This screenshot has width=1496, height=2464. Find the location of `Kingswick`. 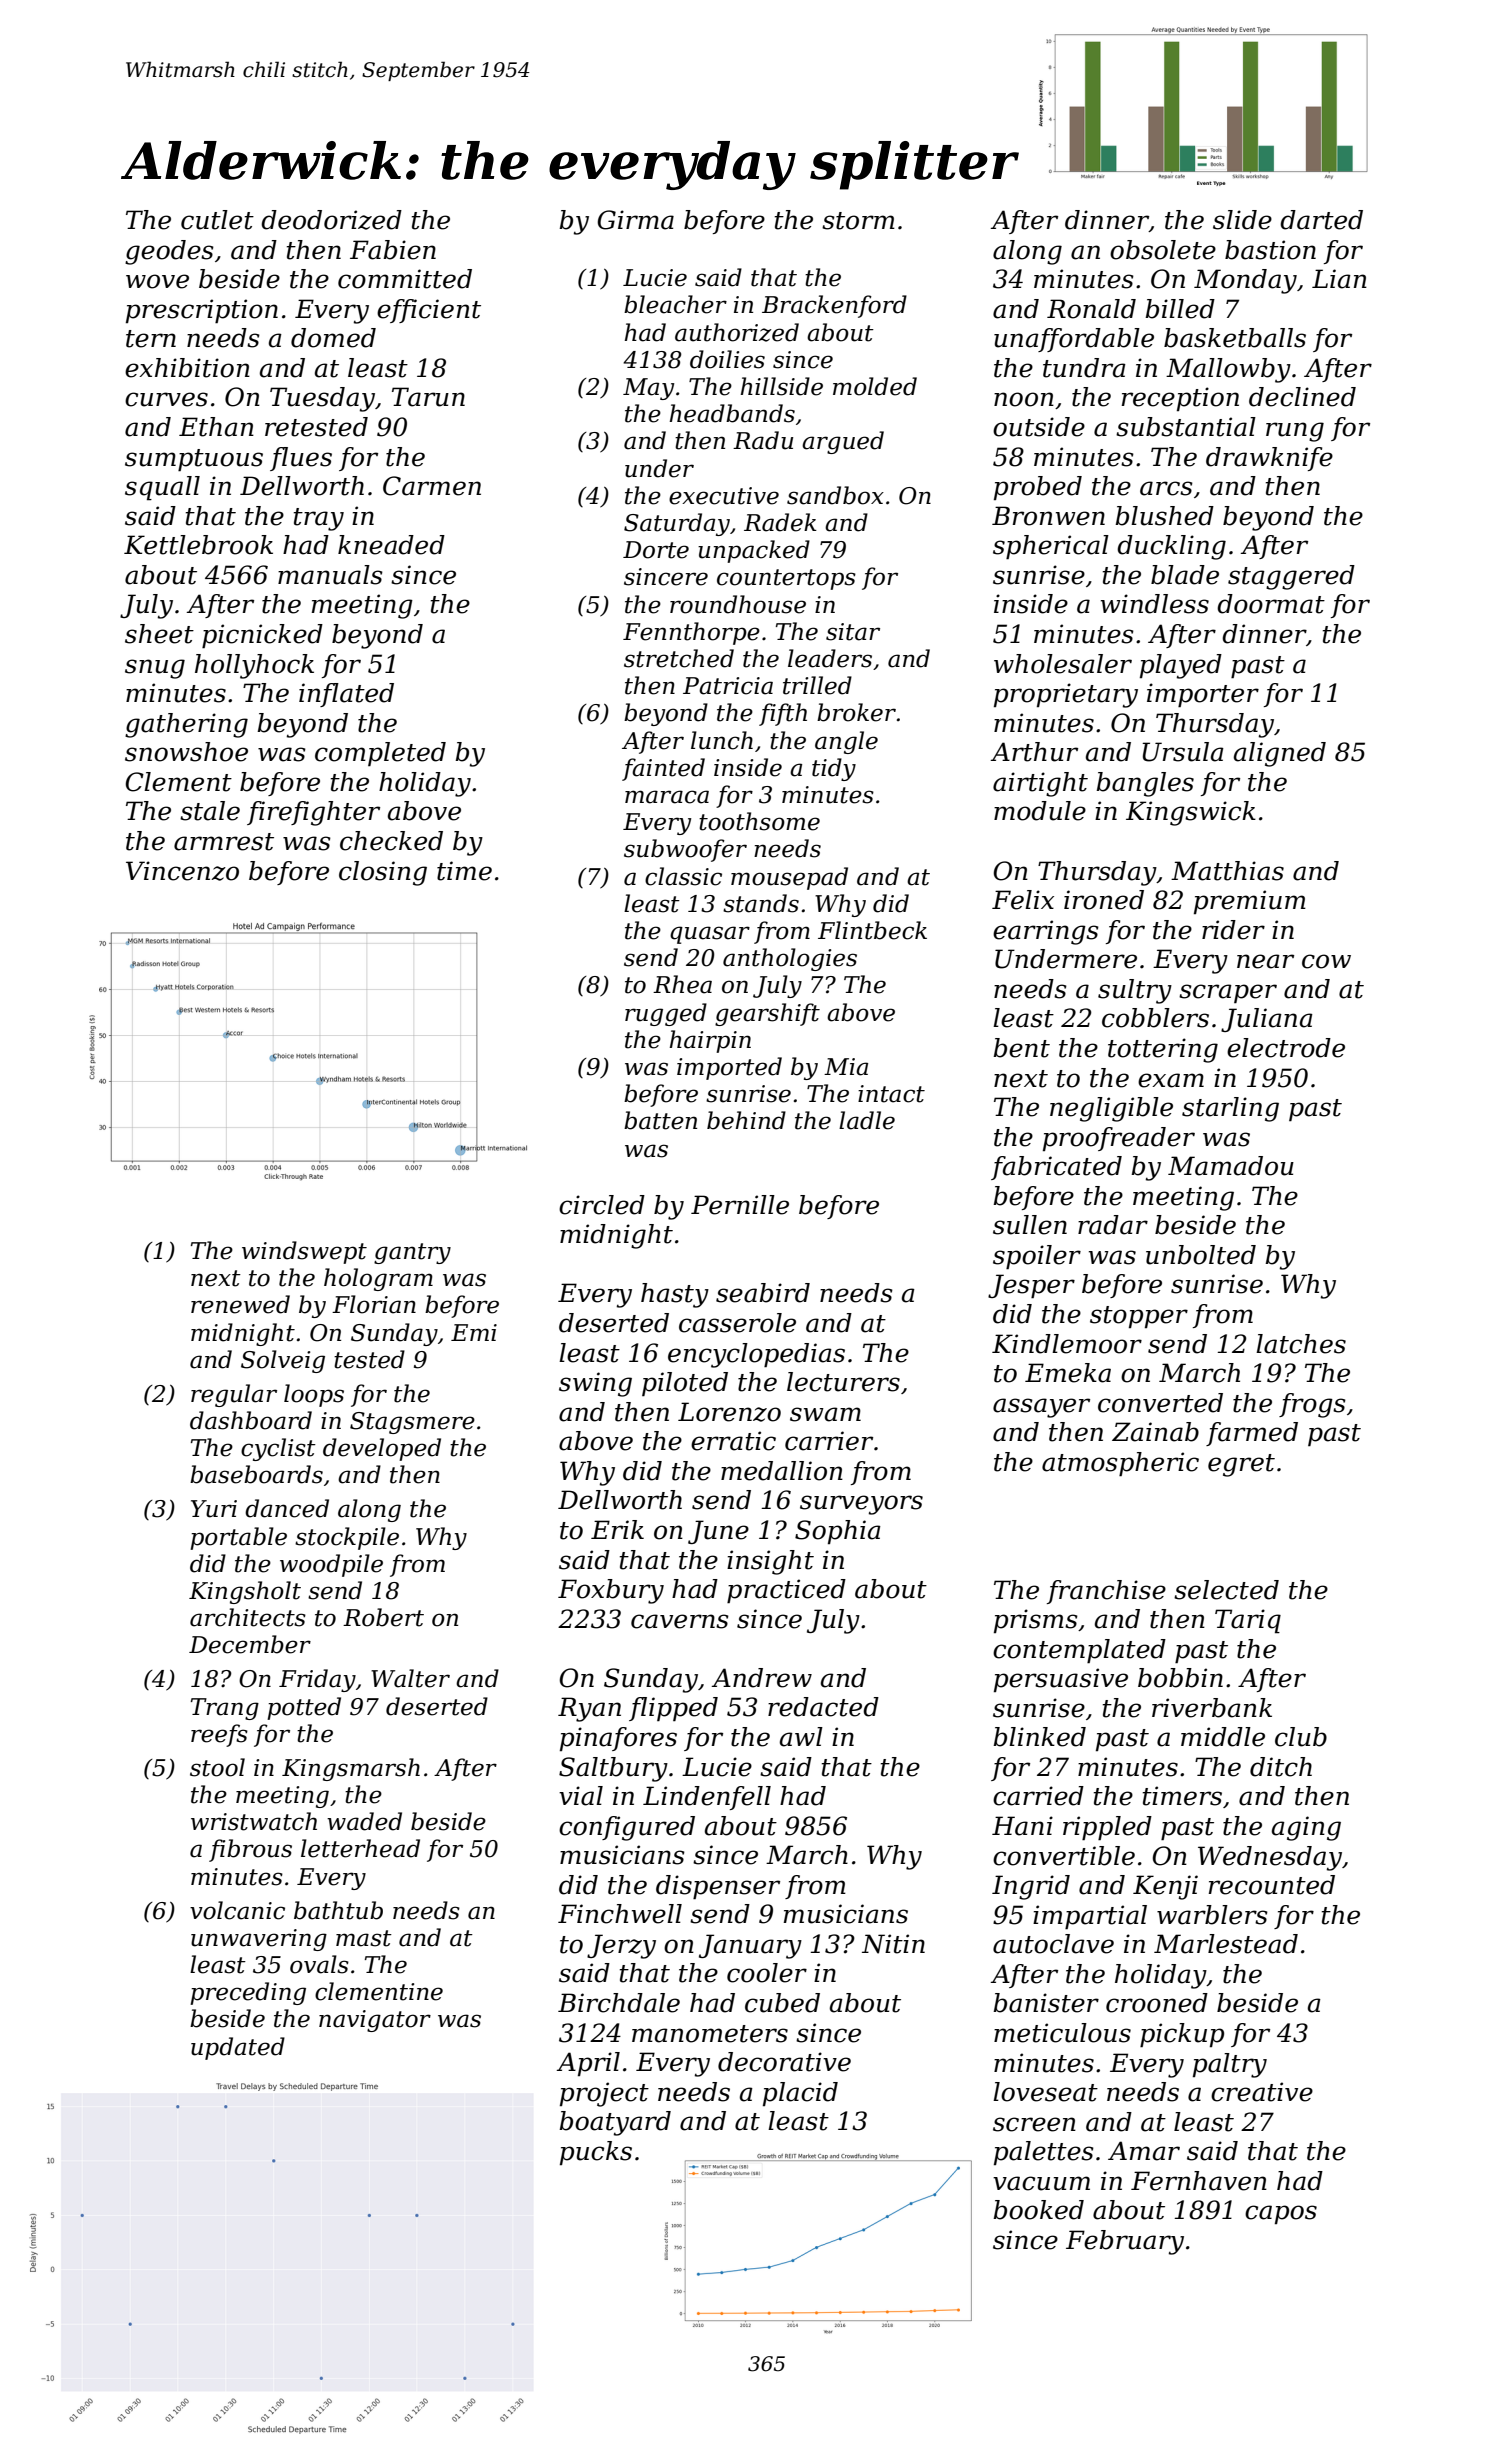

Kingswick is located at coordinates (1191, 813).
